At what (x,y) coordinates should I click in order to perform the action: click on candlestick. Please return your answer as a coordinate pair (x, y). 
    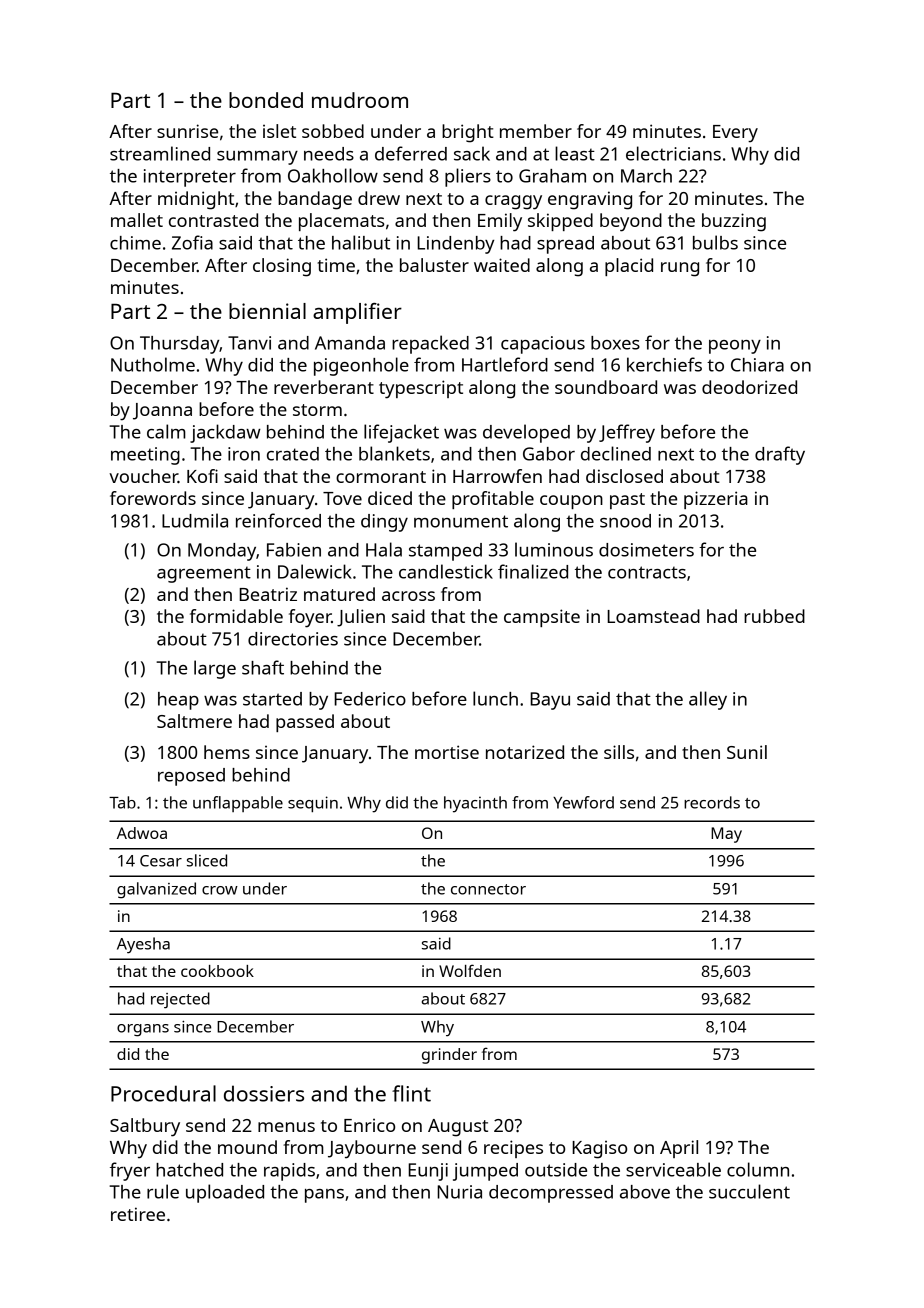
    Looking at the image, I should click on (446, 571).
